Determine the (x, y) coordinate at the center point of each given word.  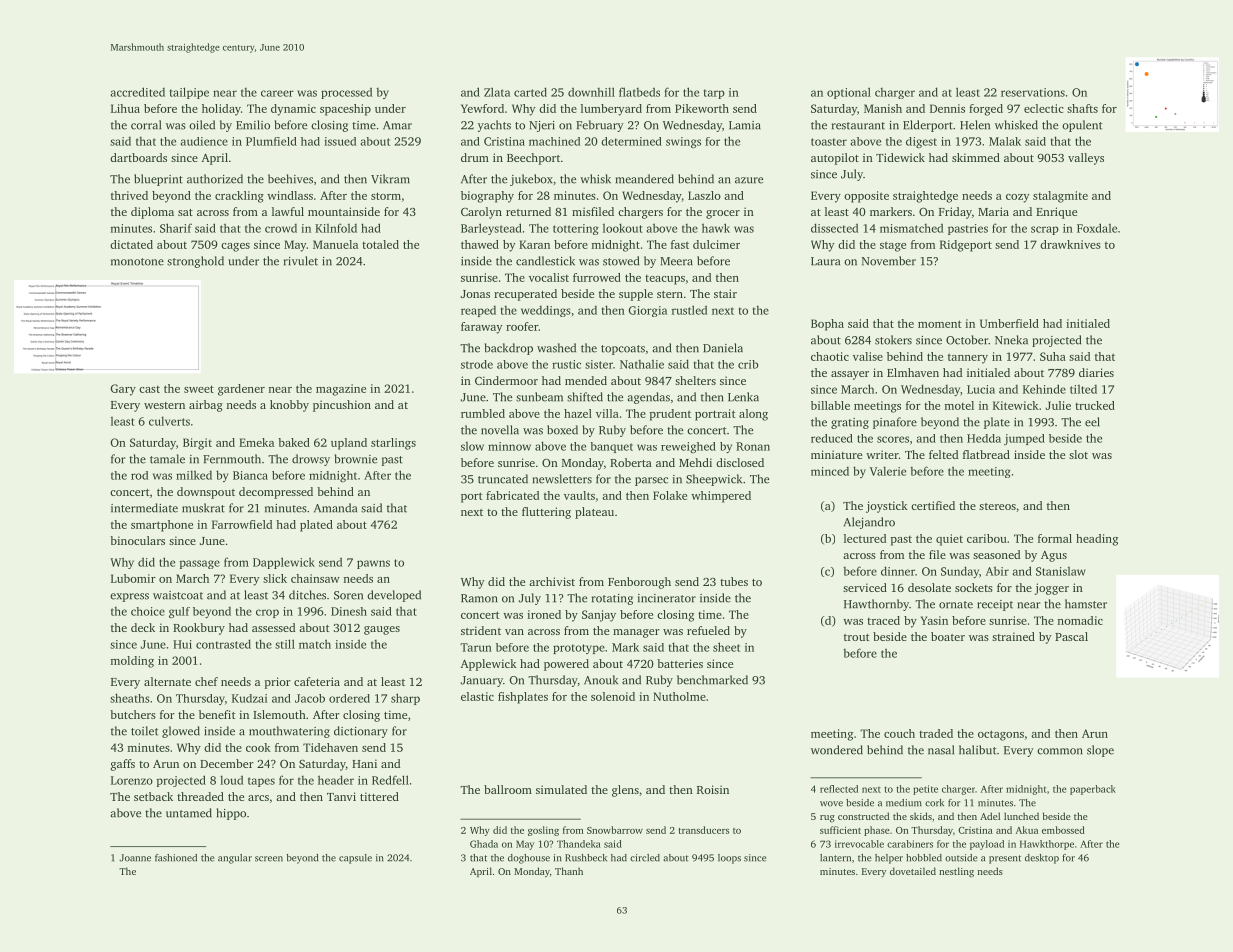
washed (556, 348)
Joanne (135, 858)
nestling (956, 872)
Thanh (569, 871)
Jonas (475, 294)
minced (830, 471)
